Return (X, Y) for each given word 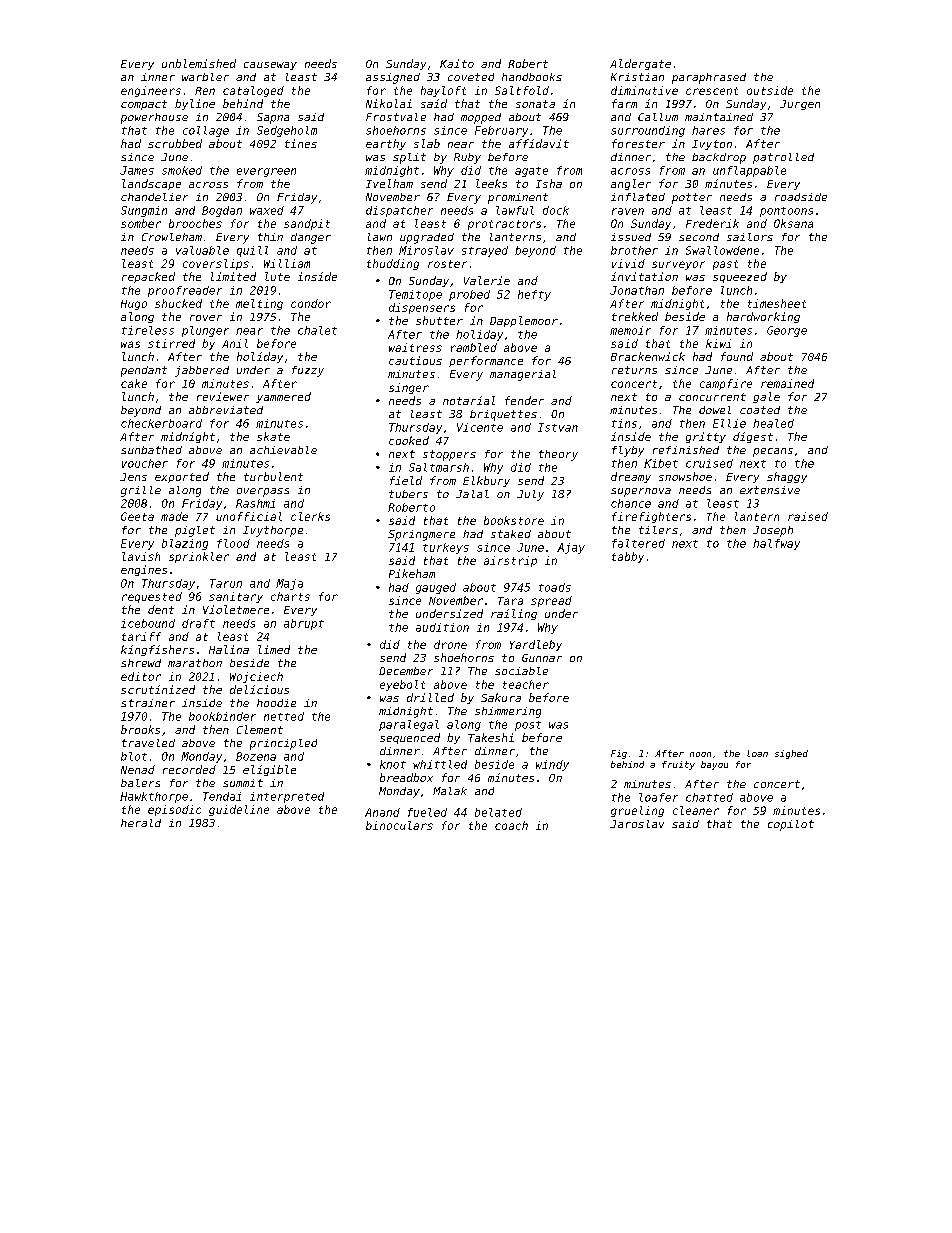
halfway (776, 544)
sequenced (410, 738)
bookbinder (222, 716)
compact (144, 105)
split (409, 158)
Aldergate (640, 64)
